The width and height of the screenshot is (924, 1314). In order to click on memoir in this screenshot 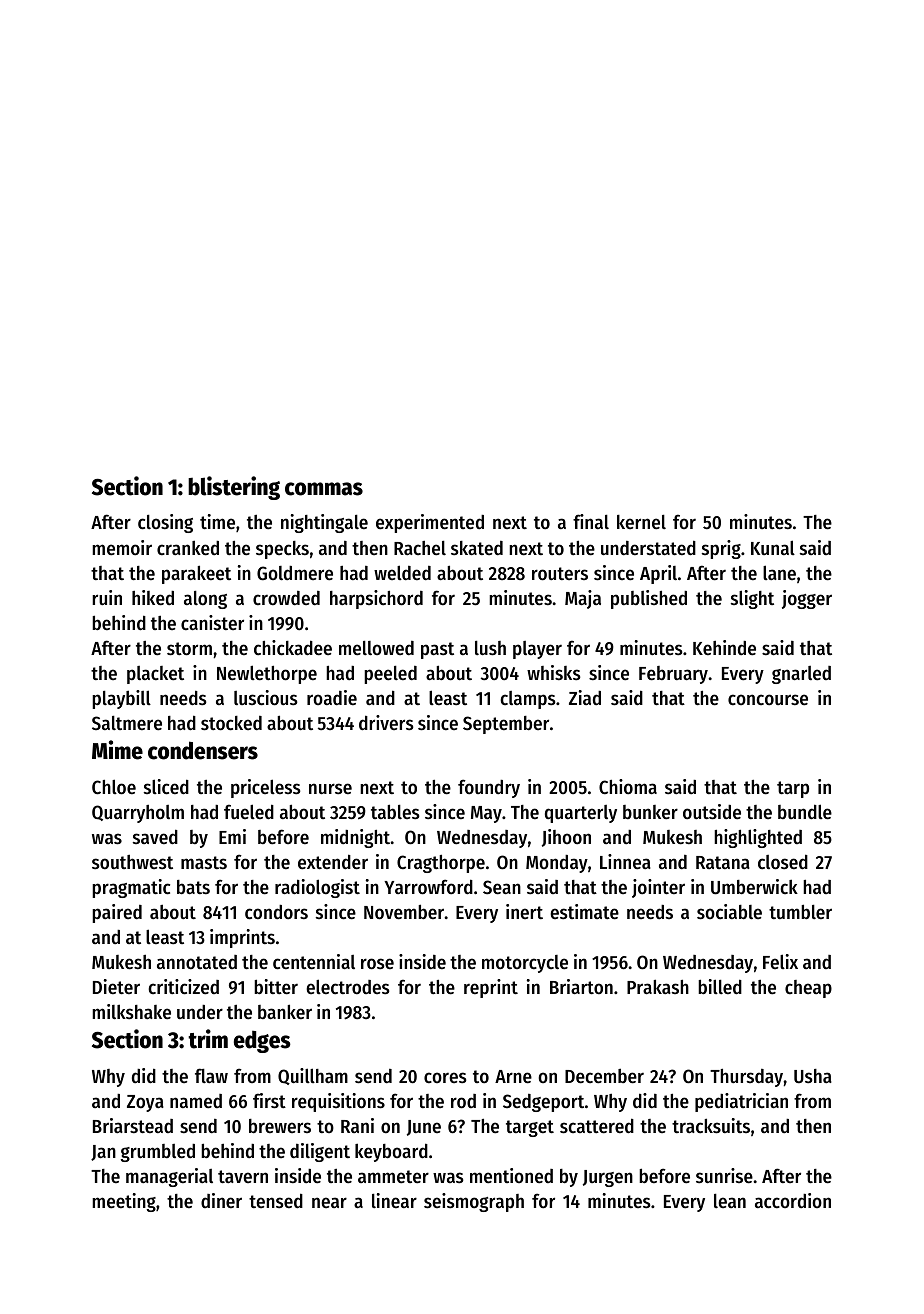, I will do `click(122, 548)`.
